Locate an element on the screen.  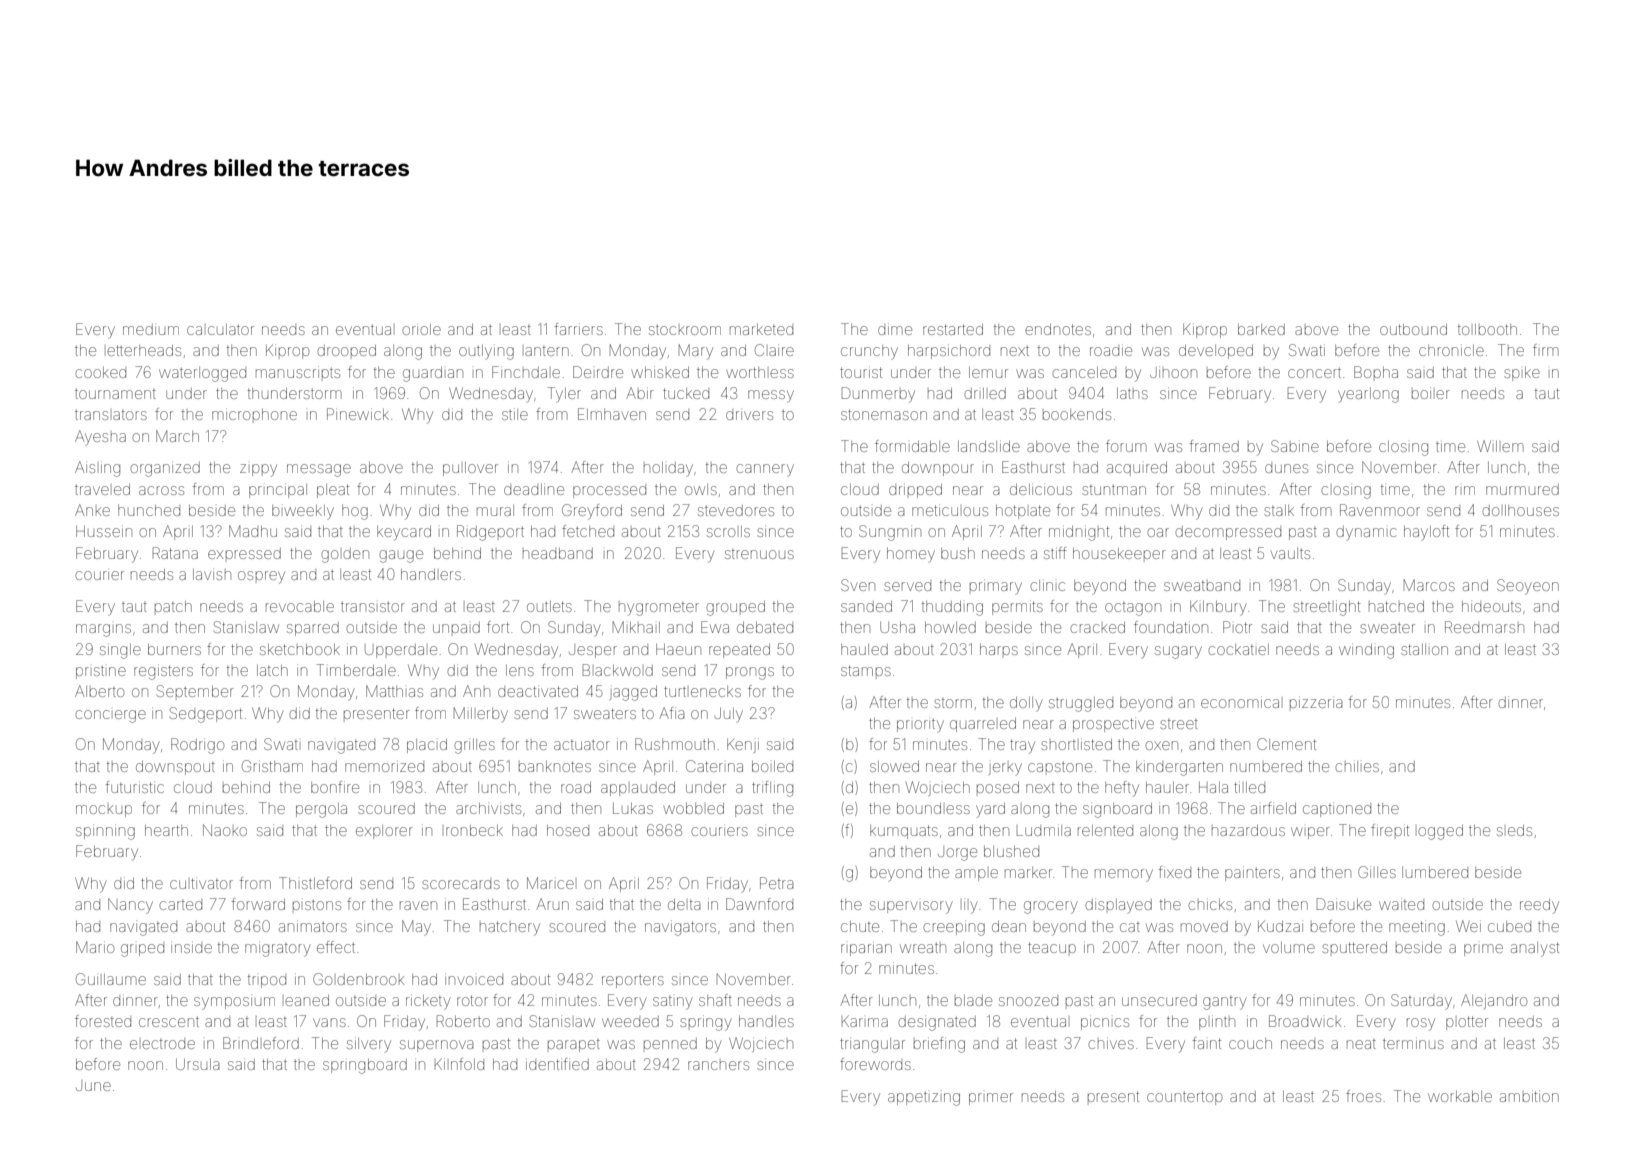
spike is located at coordinates (1522, 374).
